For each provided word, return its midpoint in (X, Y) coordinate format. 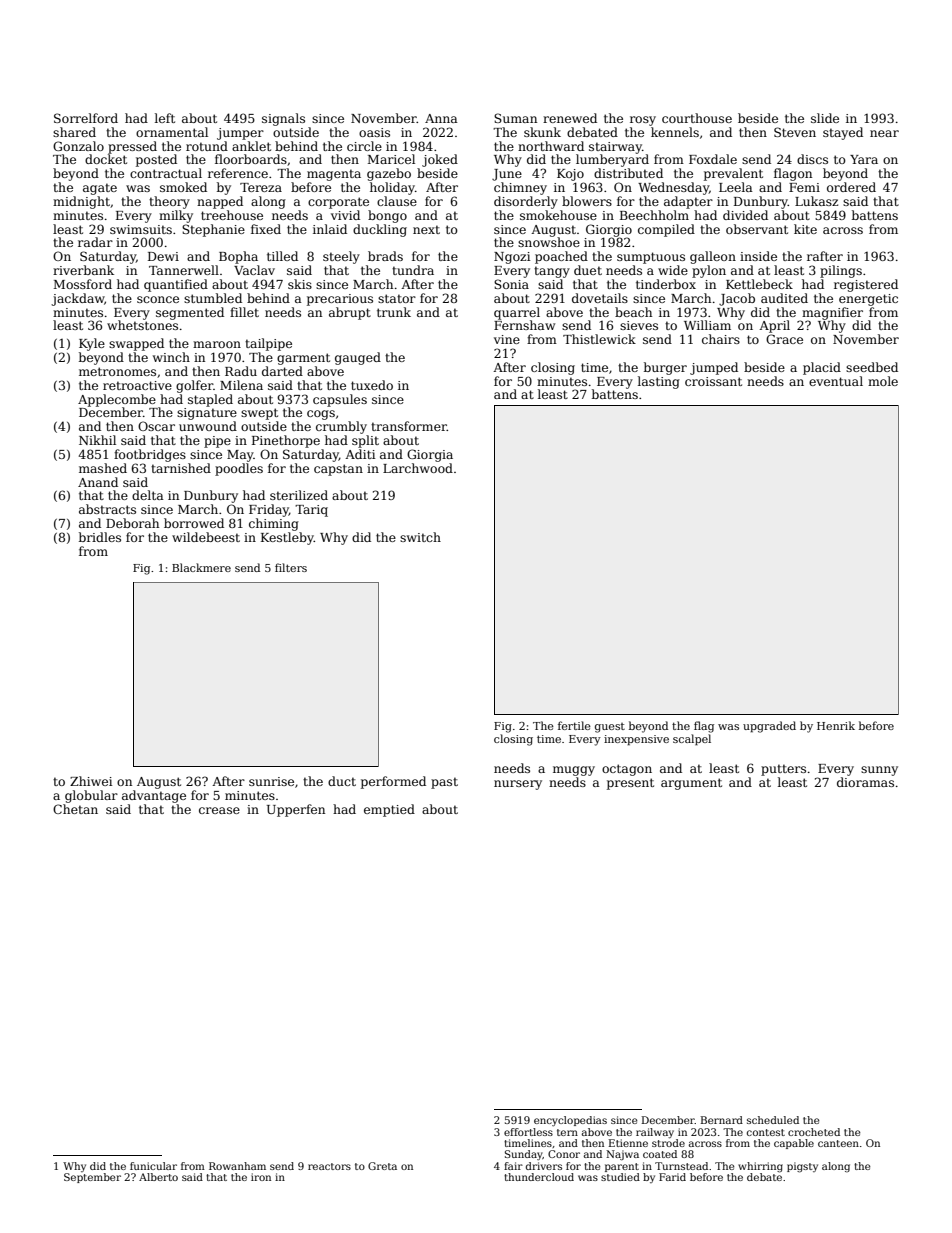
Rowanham (237, 1166)
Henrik (836, 725)
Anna (441, 118)
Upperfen (296, 810)
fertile (574, 725)
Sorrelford (86, 118)
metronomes (117, 371)
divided (745, 215)
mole (883, 381)
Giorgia (430, 455)
